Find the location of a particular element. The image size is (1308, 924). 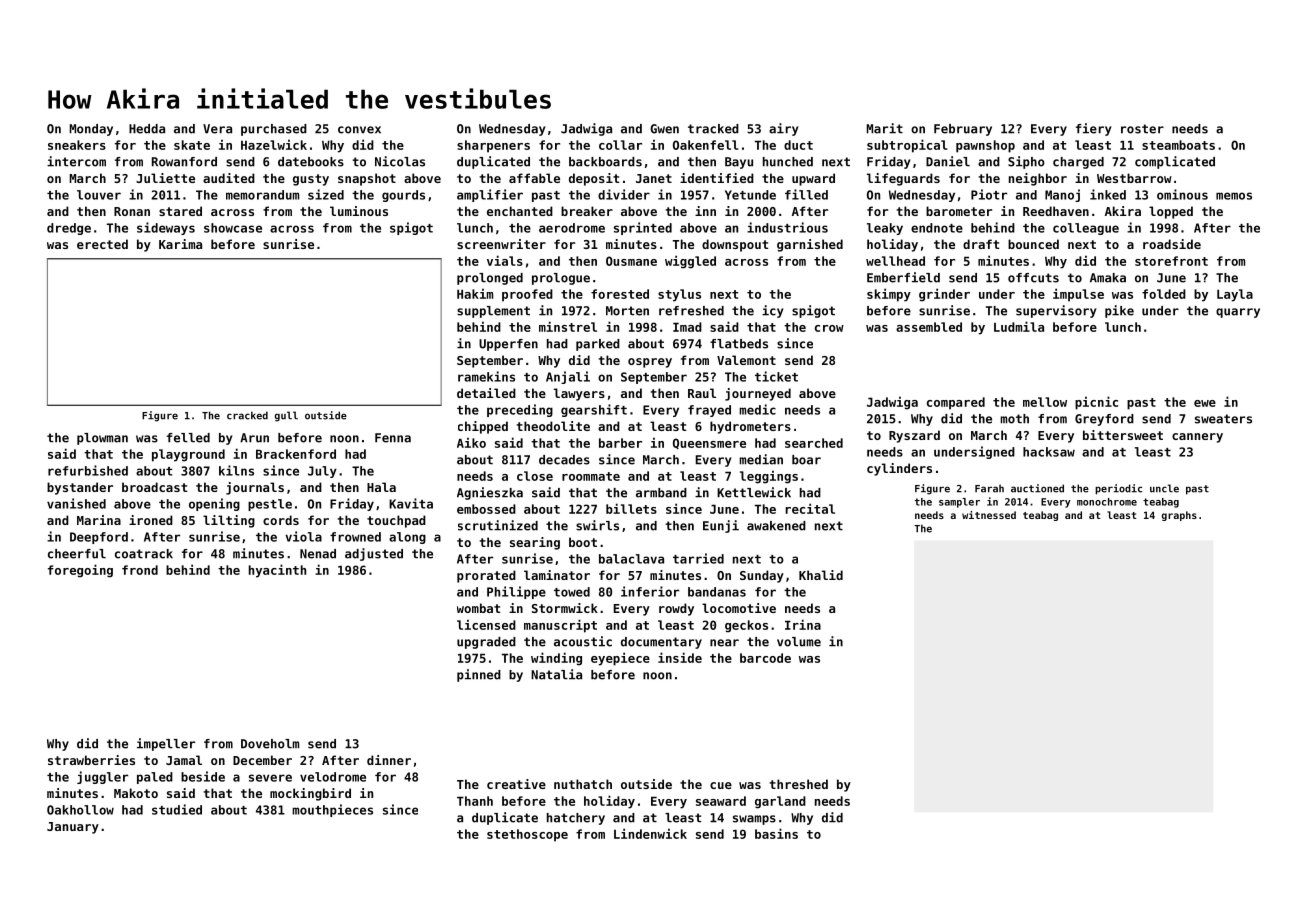

juggler is located at coordinates (102, 777).
